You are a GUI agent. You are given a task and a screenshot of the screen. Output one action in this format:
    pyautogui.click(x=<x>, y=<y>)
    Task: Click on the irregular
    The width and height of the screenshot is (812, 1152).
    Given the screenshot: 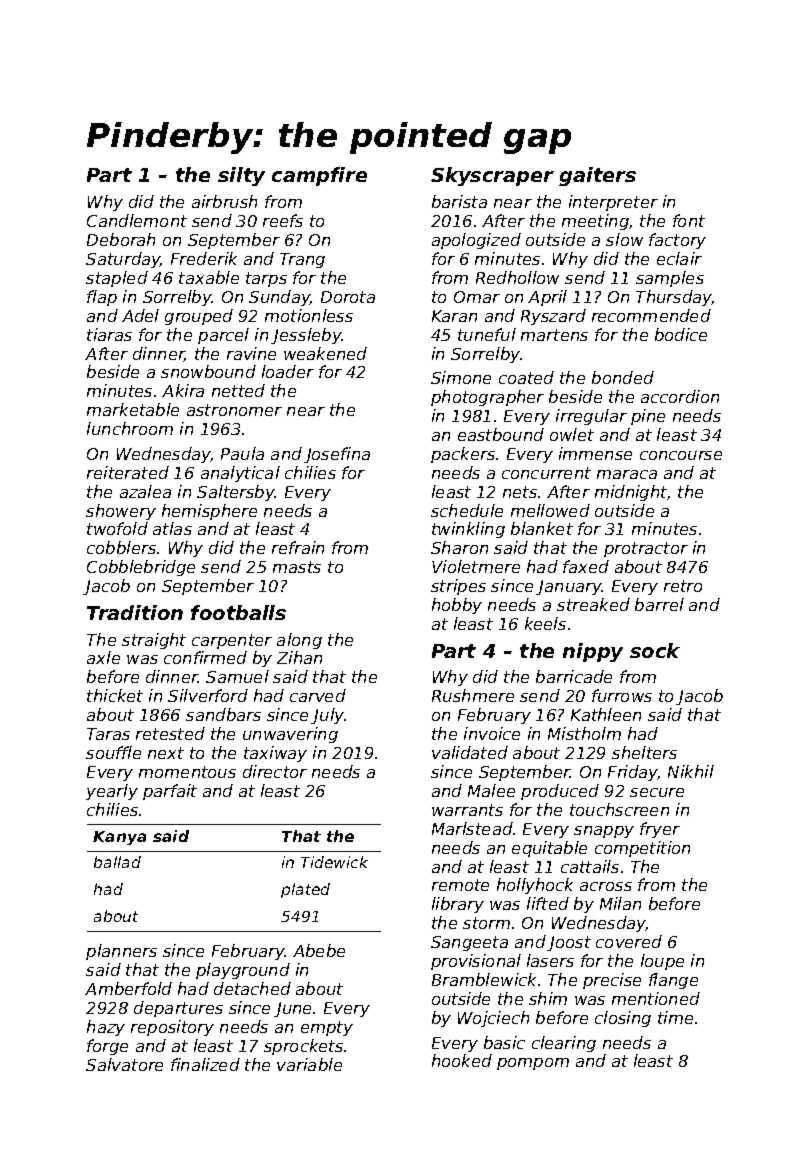 What is the action you would take?
    pyautogui.click(x=591, y=417)
